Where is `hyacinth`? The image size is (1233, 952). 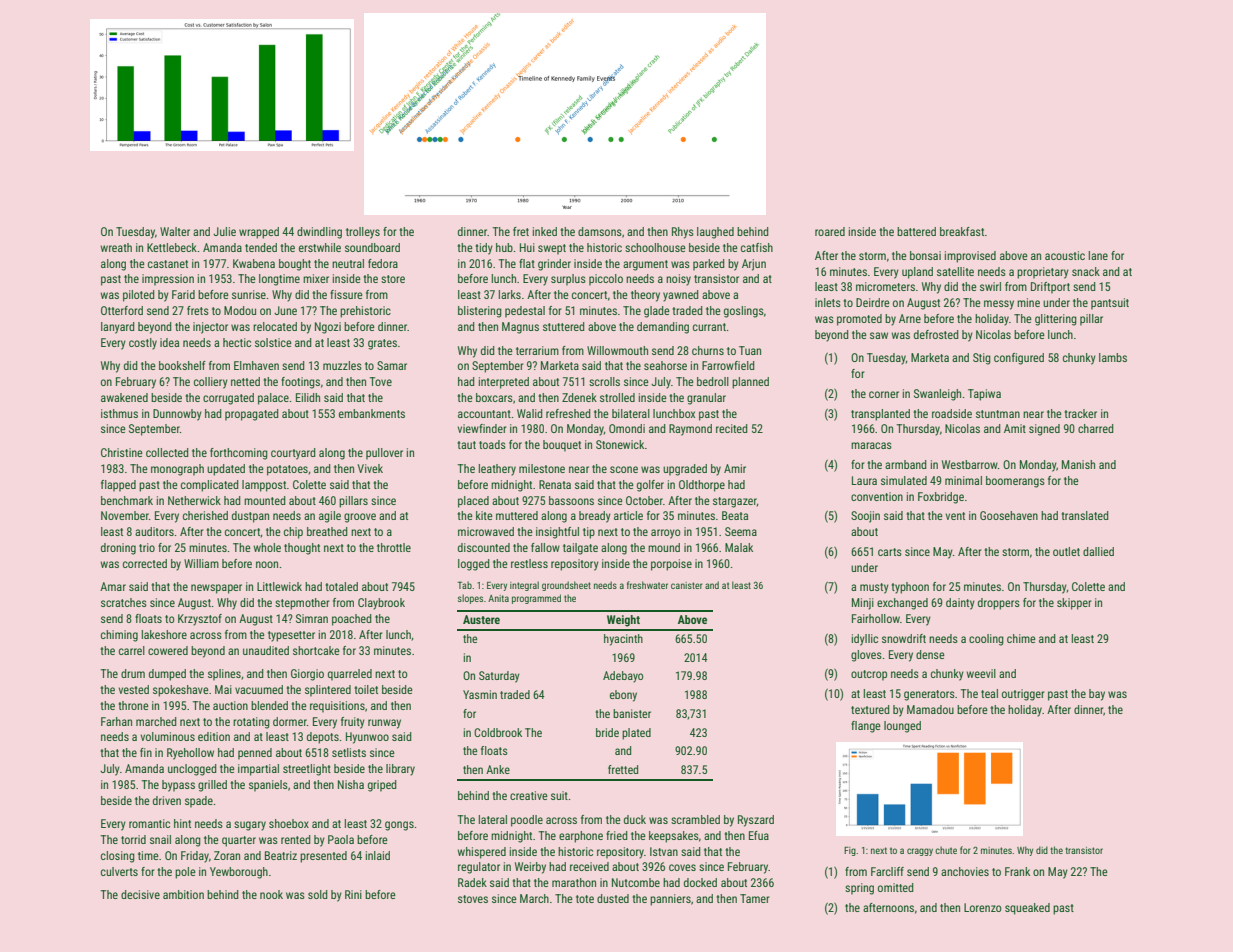 hyacinth is located at coordinates (623, 640).
